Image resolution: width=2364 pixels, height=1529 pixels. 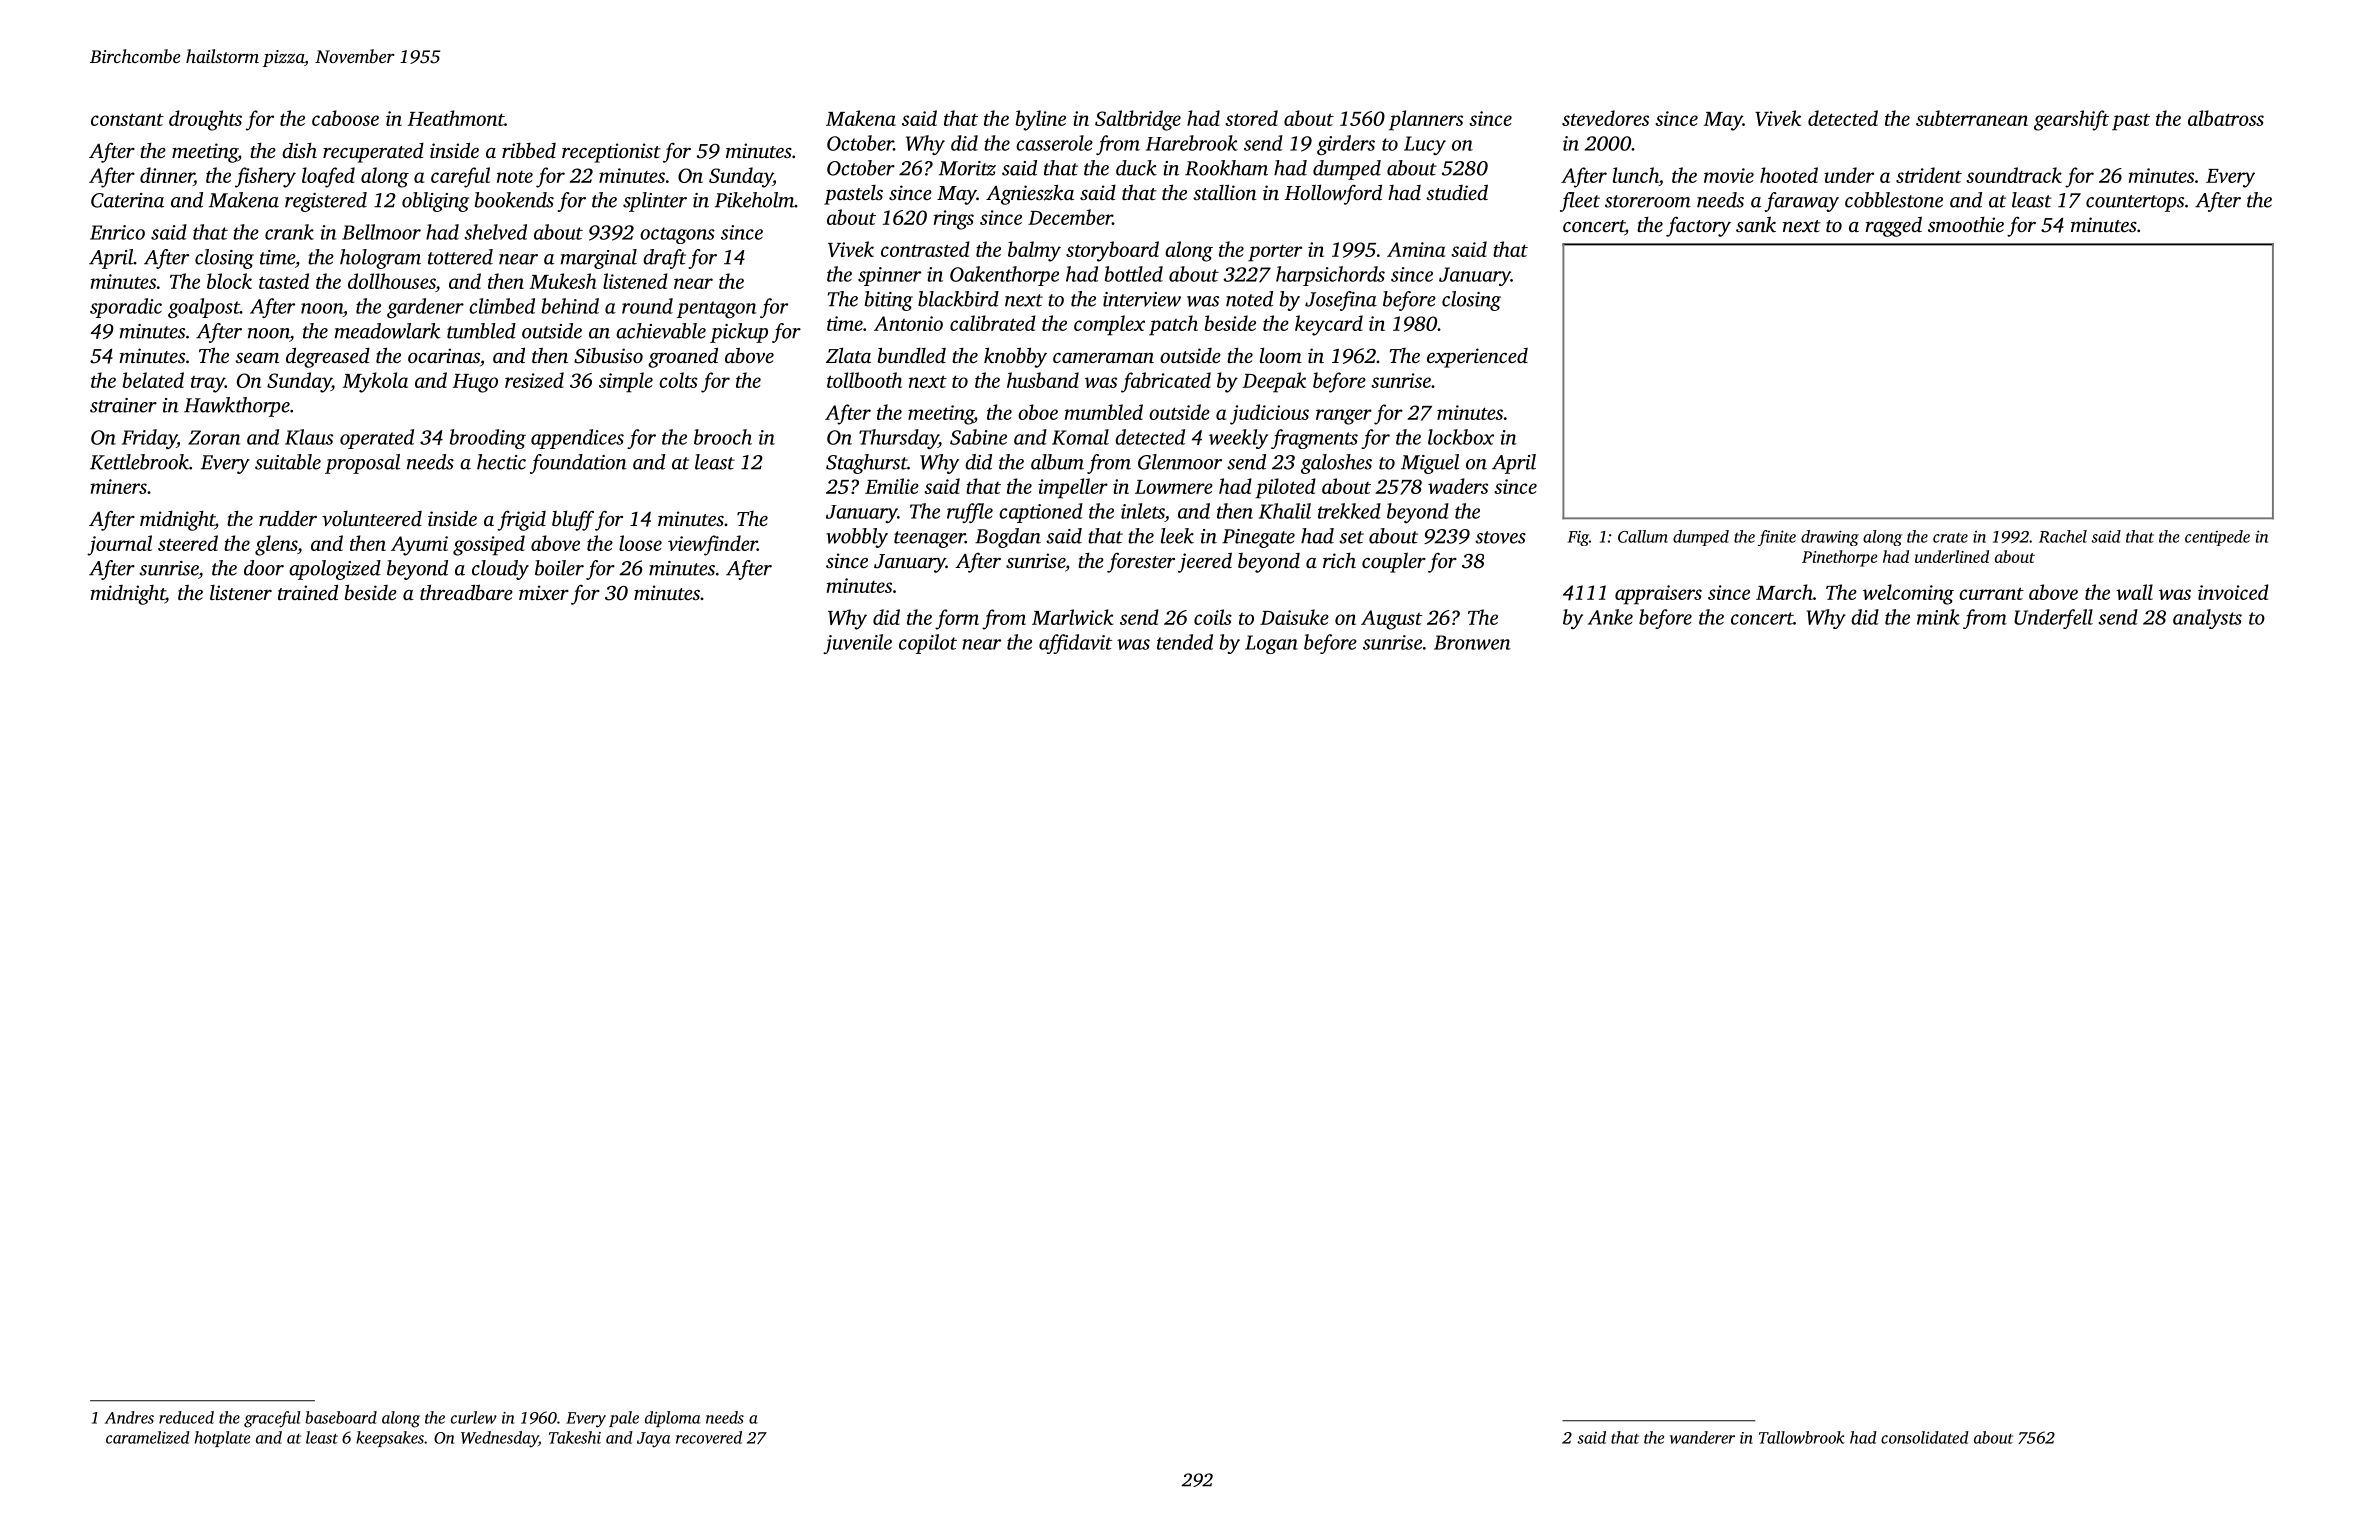 I want to click on smoothie, so click(x=1966, y=224).
